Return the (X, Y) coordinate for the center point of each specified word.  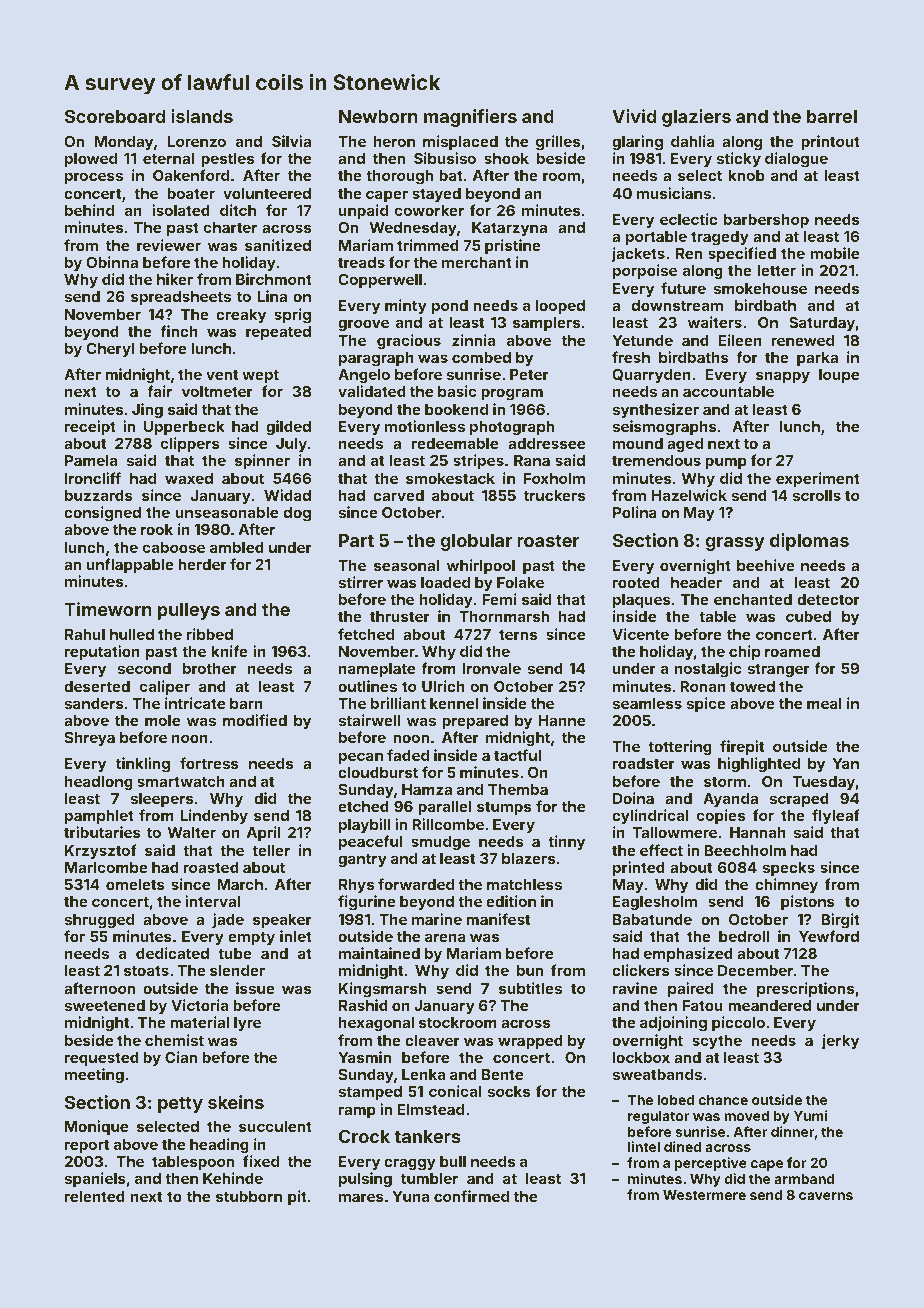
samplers (546, 324)
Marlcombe (106, 867)
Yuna (410, 1196)
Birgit (840, 921)
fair (159, 391)
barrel (832, 116)
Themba (518, 789)
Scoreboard (115, 116)
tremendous (656, 460)
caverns (826, 1196)
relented (95, 1196)
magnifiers (470, 118)
